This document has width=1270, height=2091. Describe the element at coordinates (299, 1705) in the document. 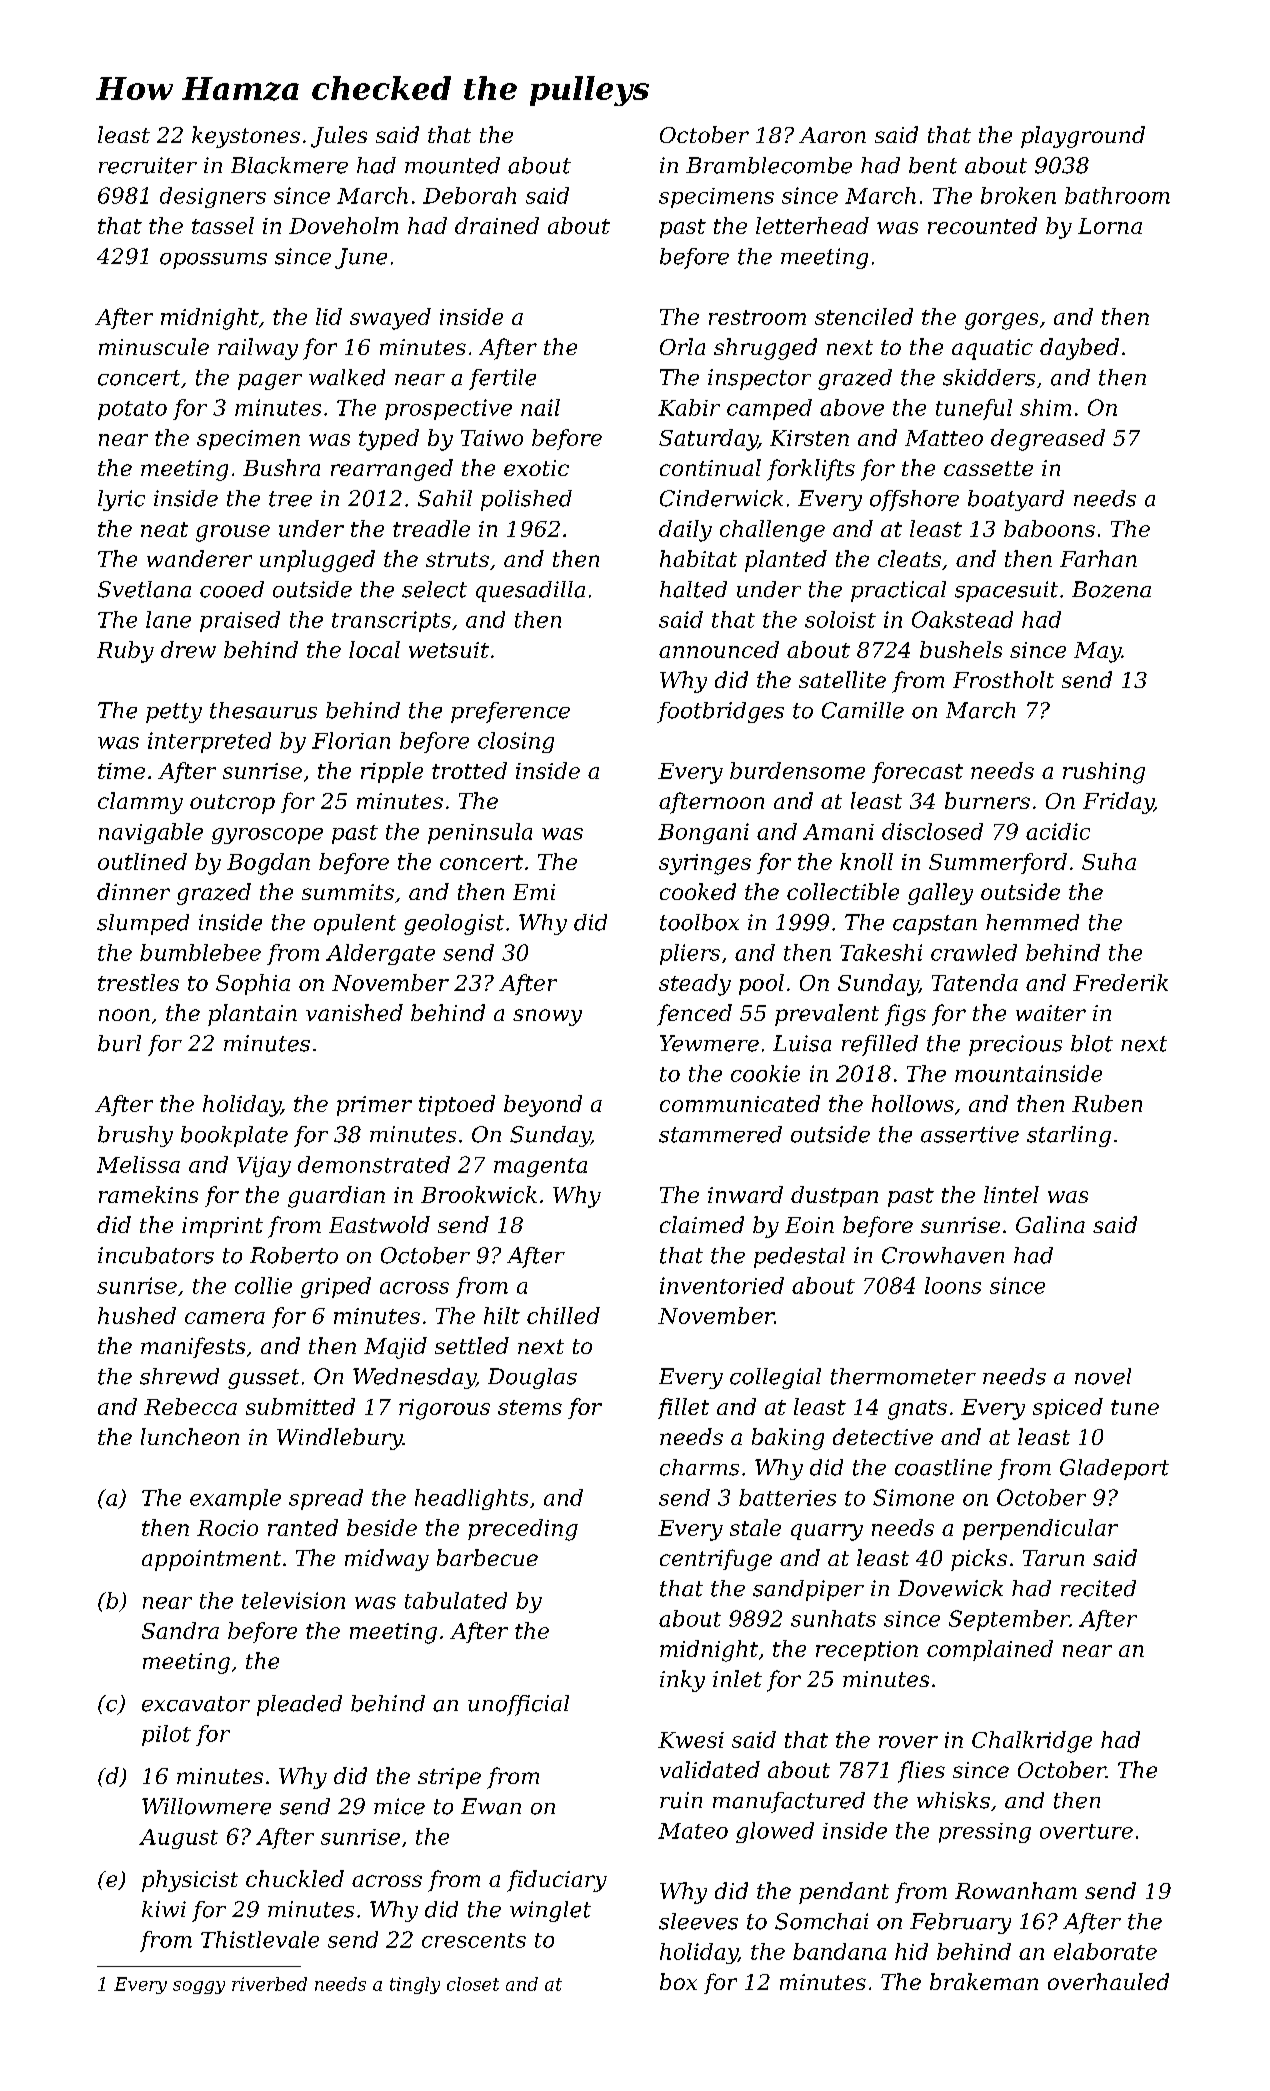

I see `pleaded` at that location.
